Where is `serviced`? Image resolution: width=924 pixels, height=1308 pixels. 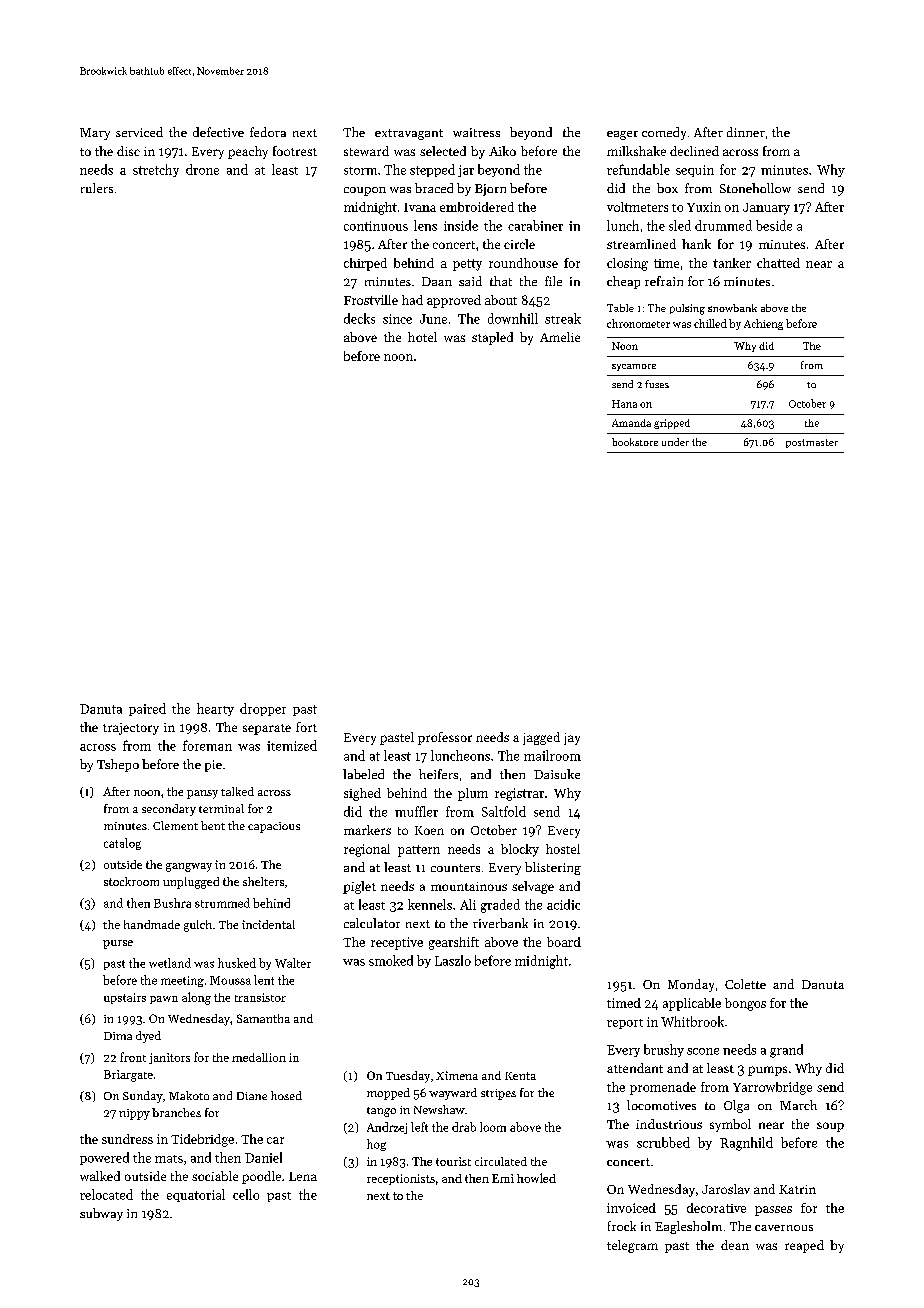 serviced is located at coordinates (139, 132).
